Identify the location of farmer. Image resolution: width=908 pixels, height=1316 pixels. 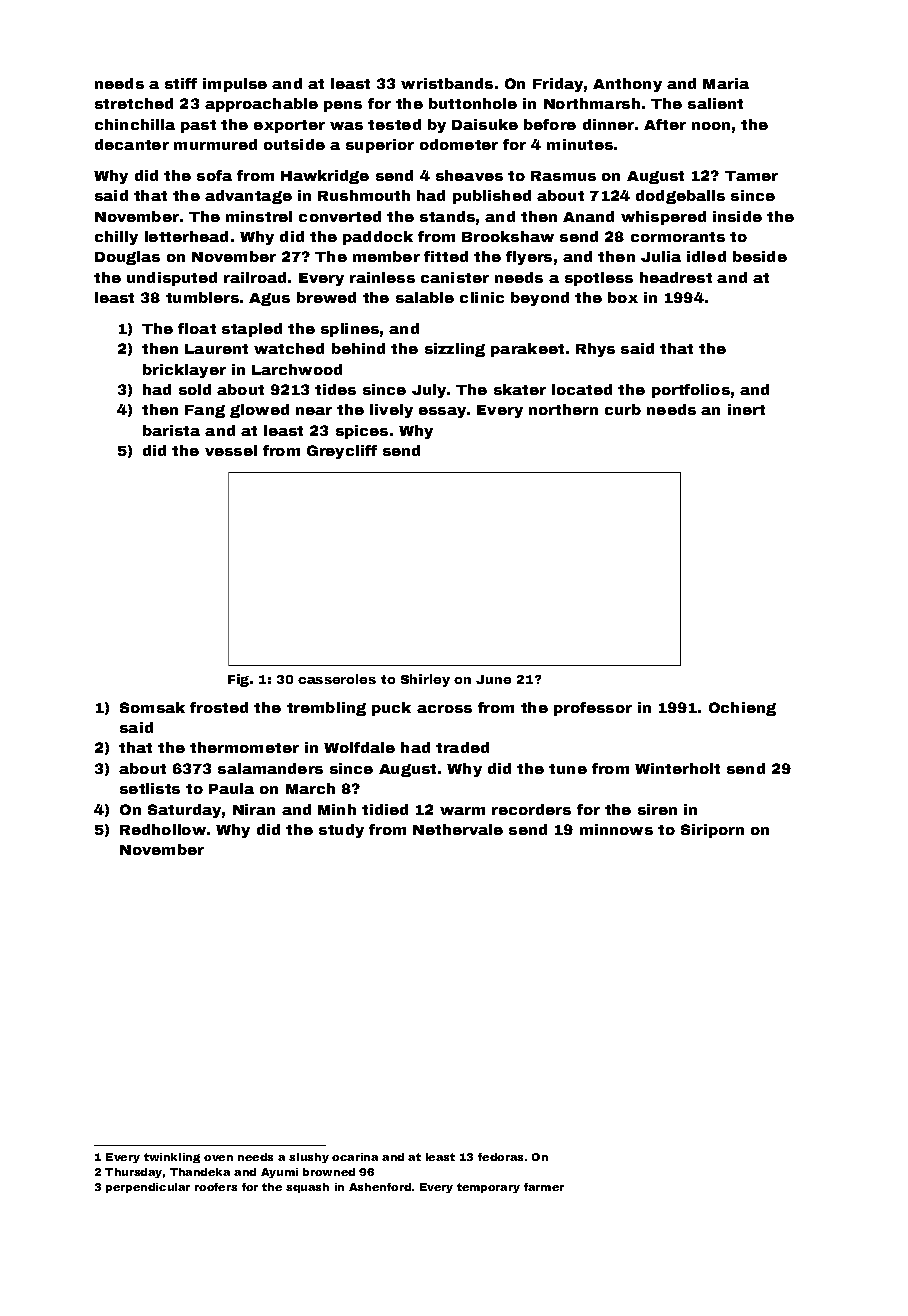
(544, 1187).
